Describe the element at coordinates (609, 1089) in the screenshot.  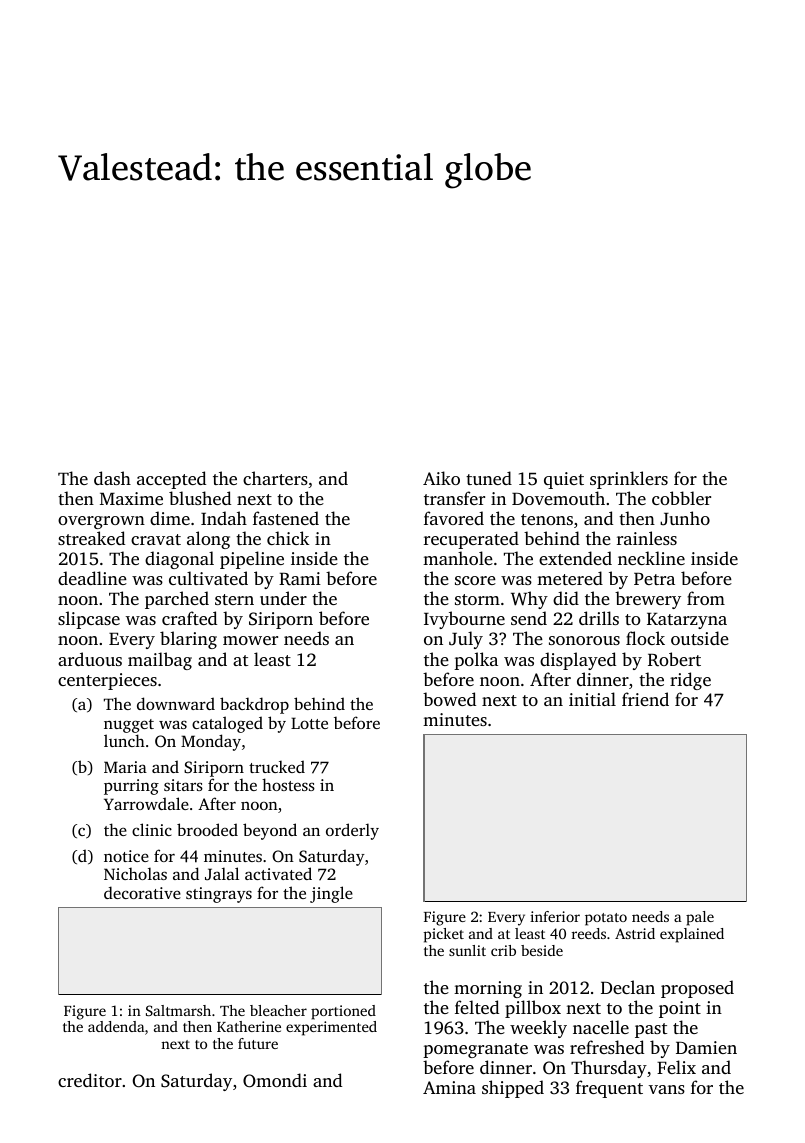
I see `frequent` at that location.
